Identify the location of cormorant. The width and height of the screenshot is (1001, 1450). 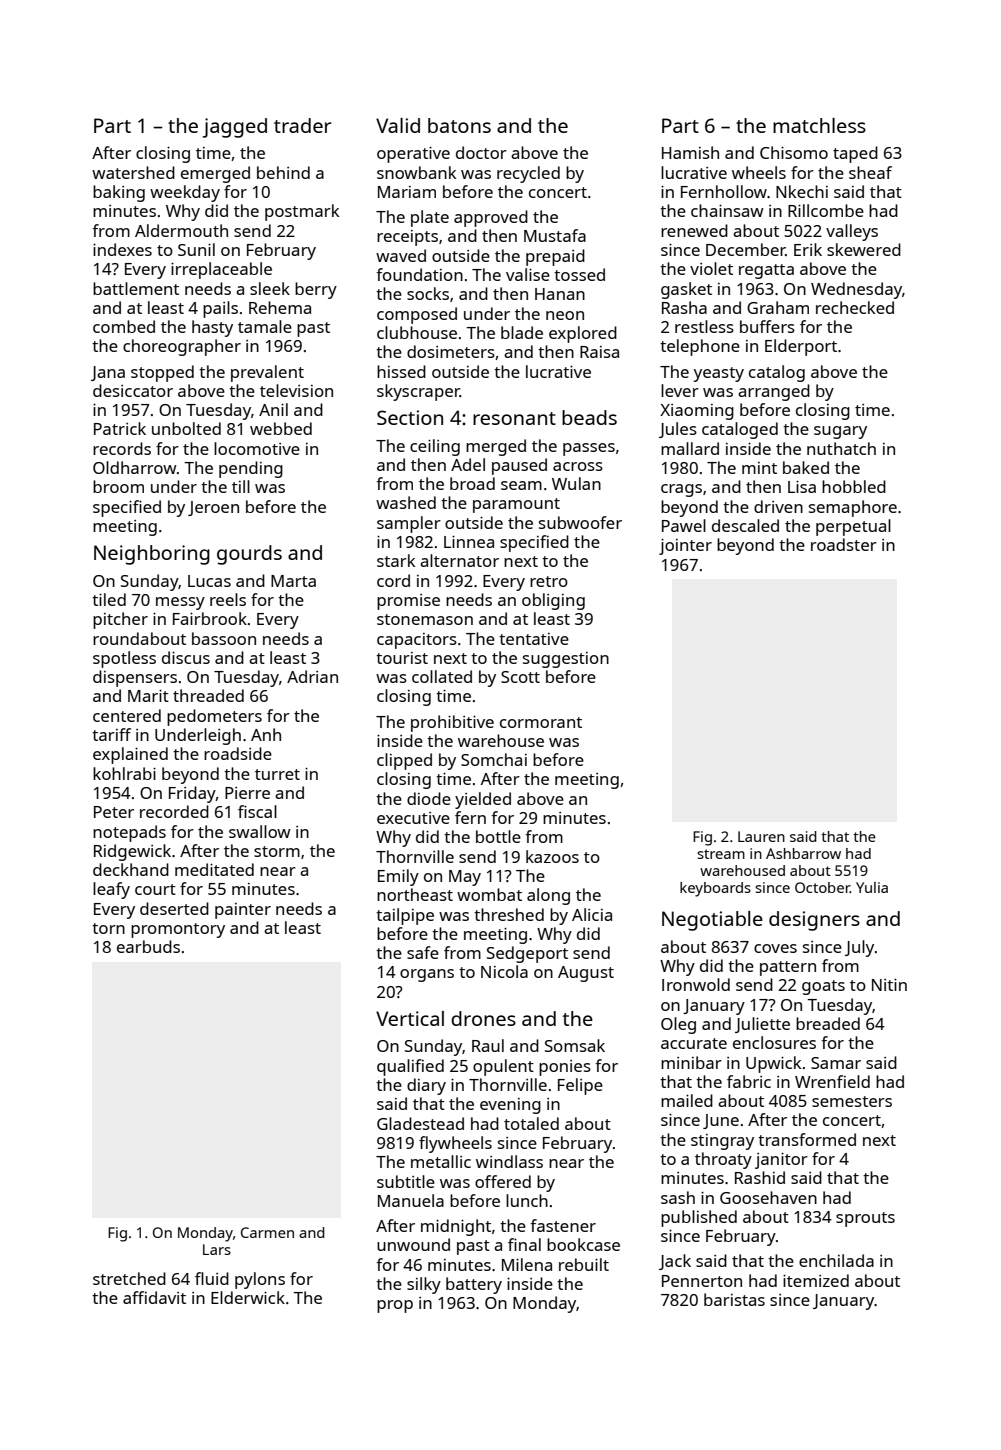
(541, 722).
